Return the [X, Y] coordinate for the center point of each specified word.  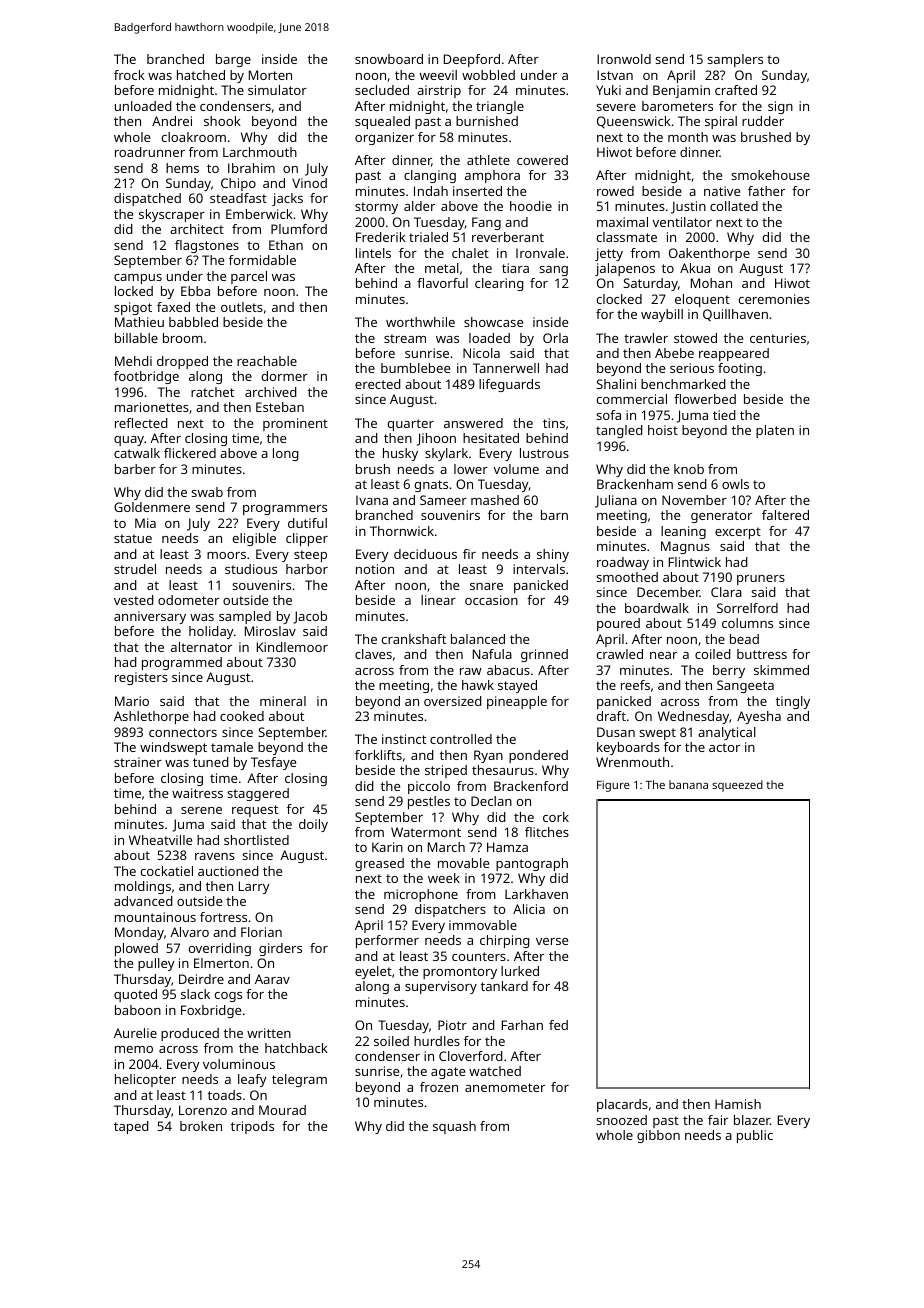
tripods [252, 1127]
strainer [138, 762]
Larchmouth [260, 152]
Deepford [472, 60]
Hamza [507, 847]
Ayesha [759, 717]
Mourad [282, 1110]
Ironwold [624, 59]
